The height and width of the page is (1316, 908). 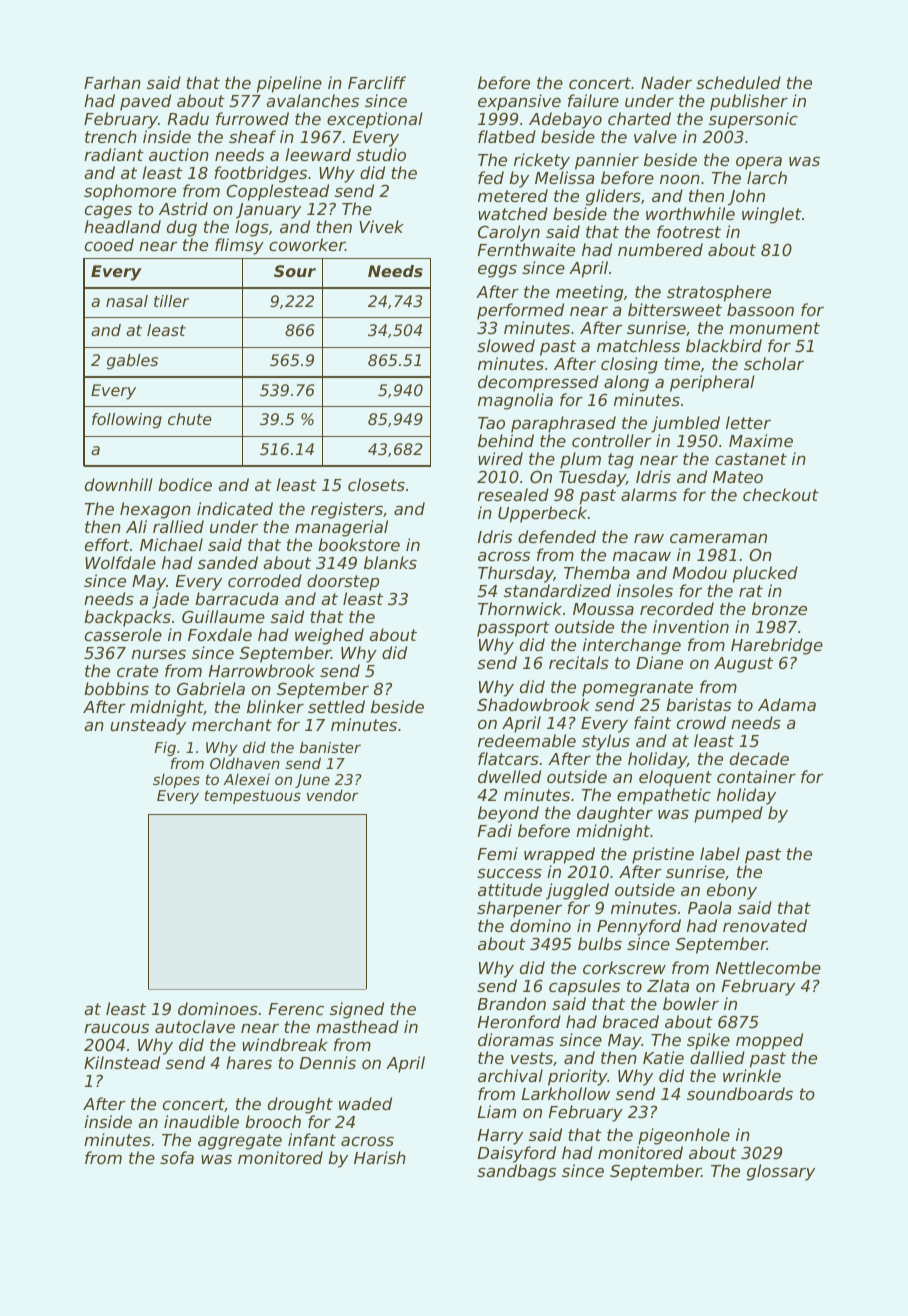 I want to click on footbridges, so click(x=260, y=174).
